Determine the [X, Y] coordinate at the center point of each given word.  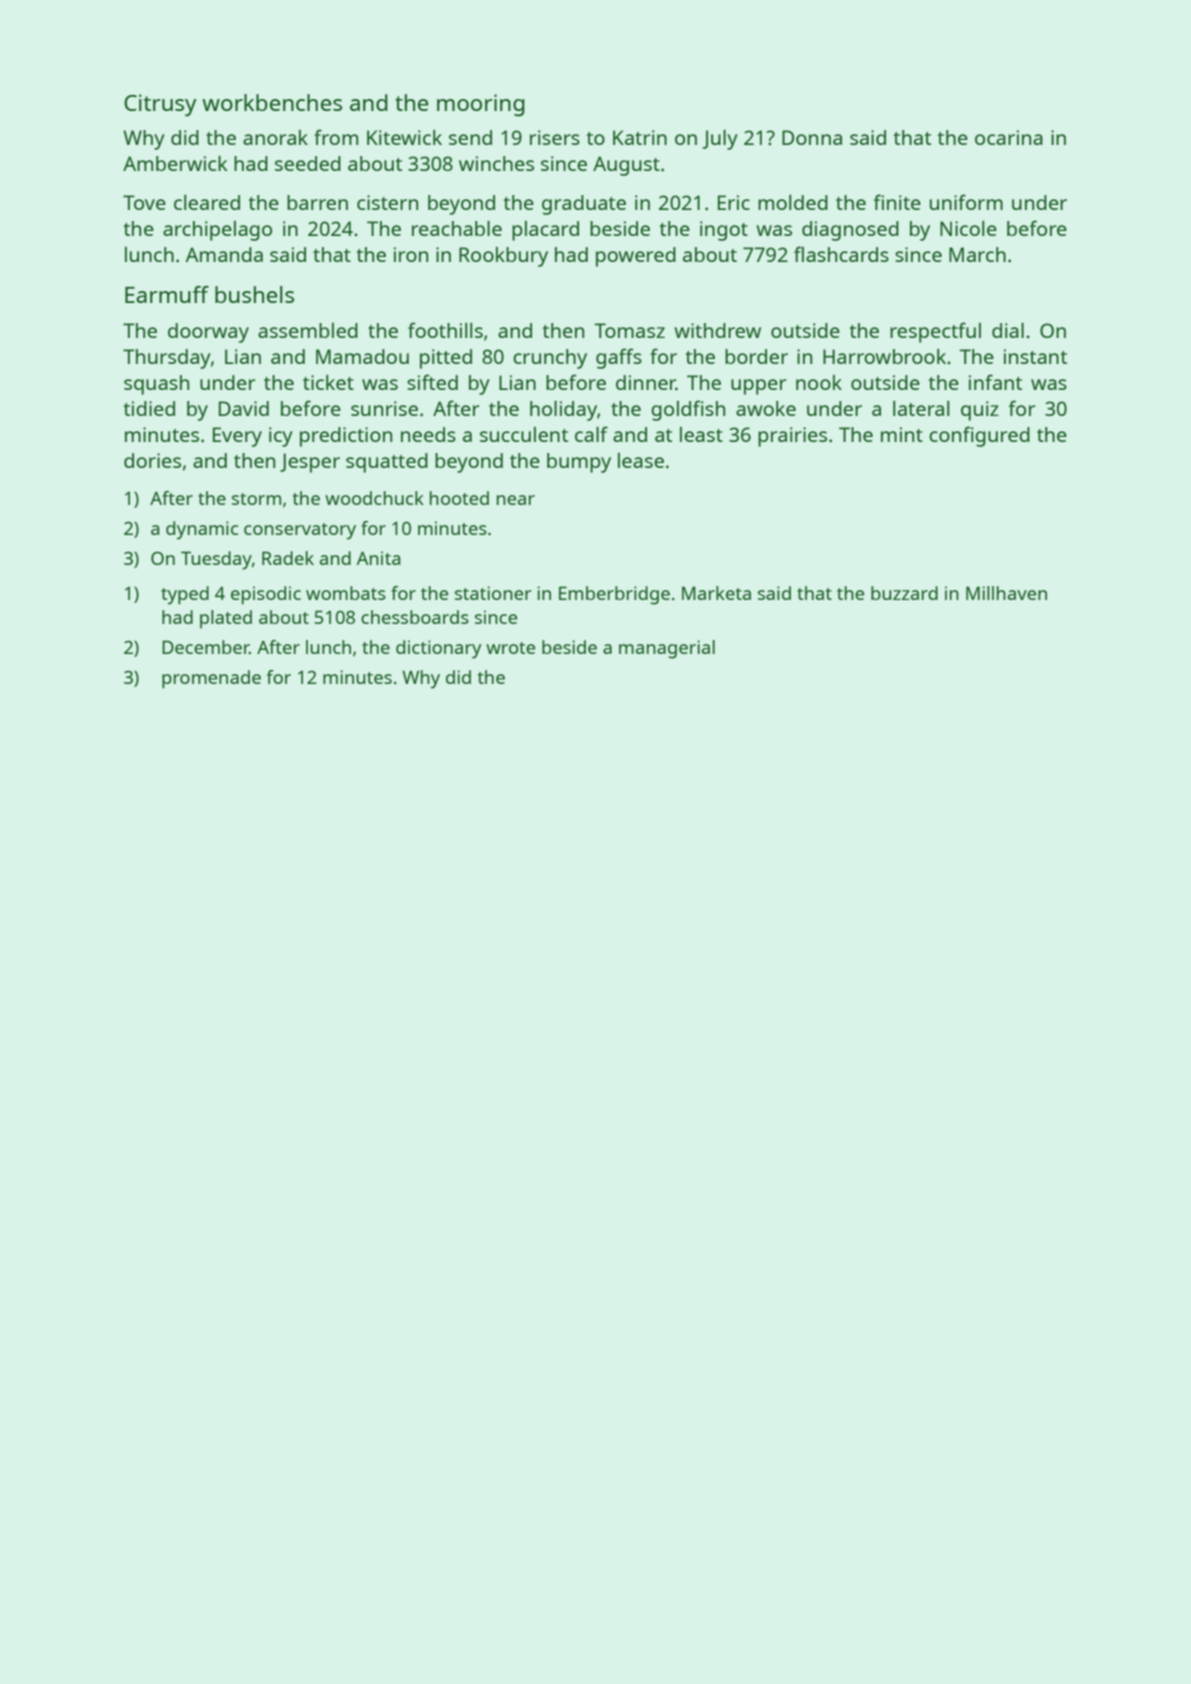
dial [1008, 330]
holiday [563, 411]
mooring [481, 105]
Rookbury [503, 257]
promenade [211, 679]
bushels [254, 294]
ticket [328, 382]
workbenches [272, 102]
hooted [459, 498]
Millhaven [1006, 593]
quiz [980, 411]
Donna [812, 137]
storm [256, 499]
